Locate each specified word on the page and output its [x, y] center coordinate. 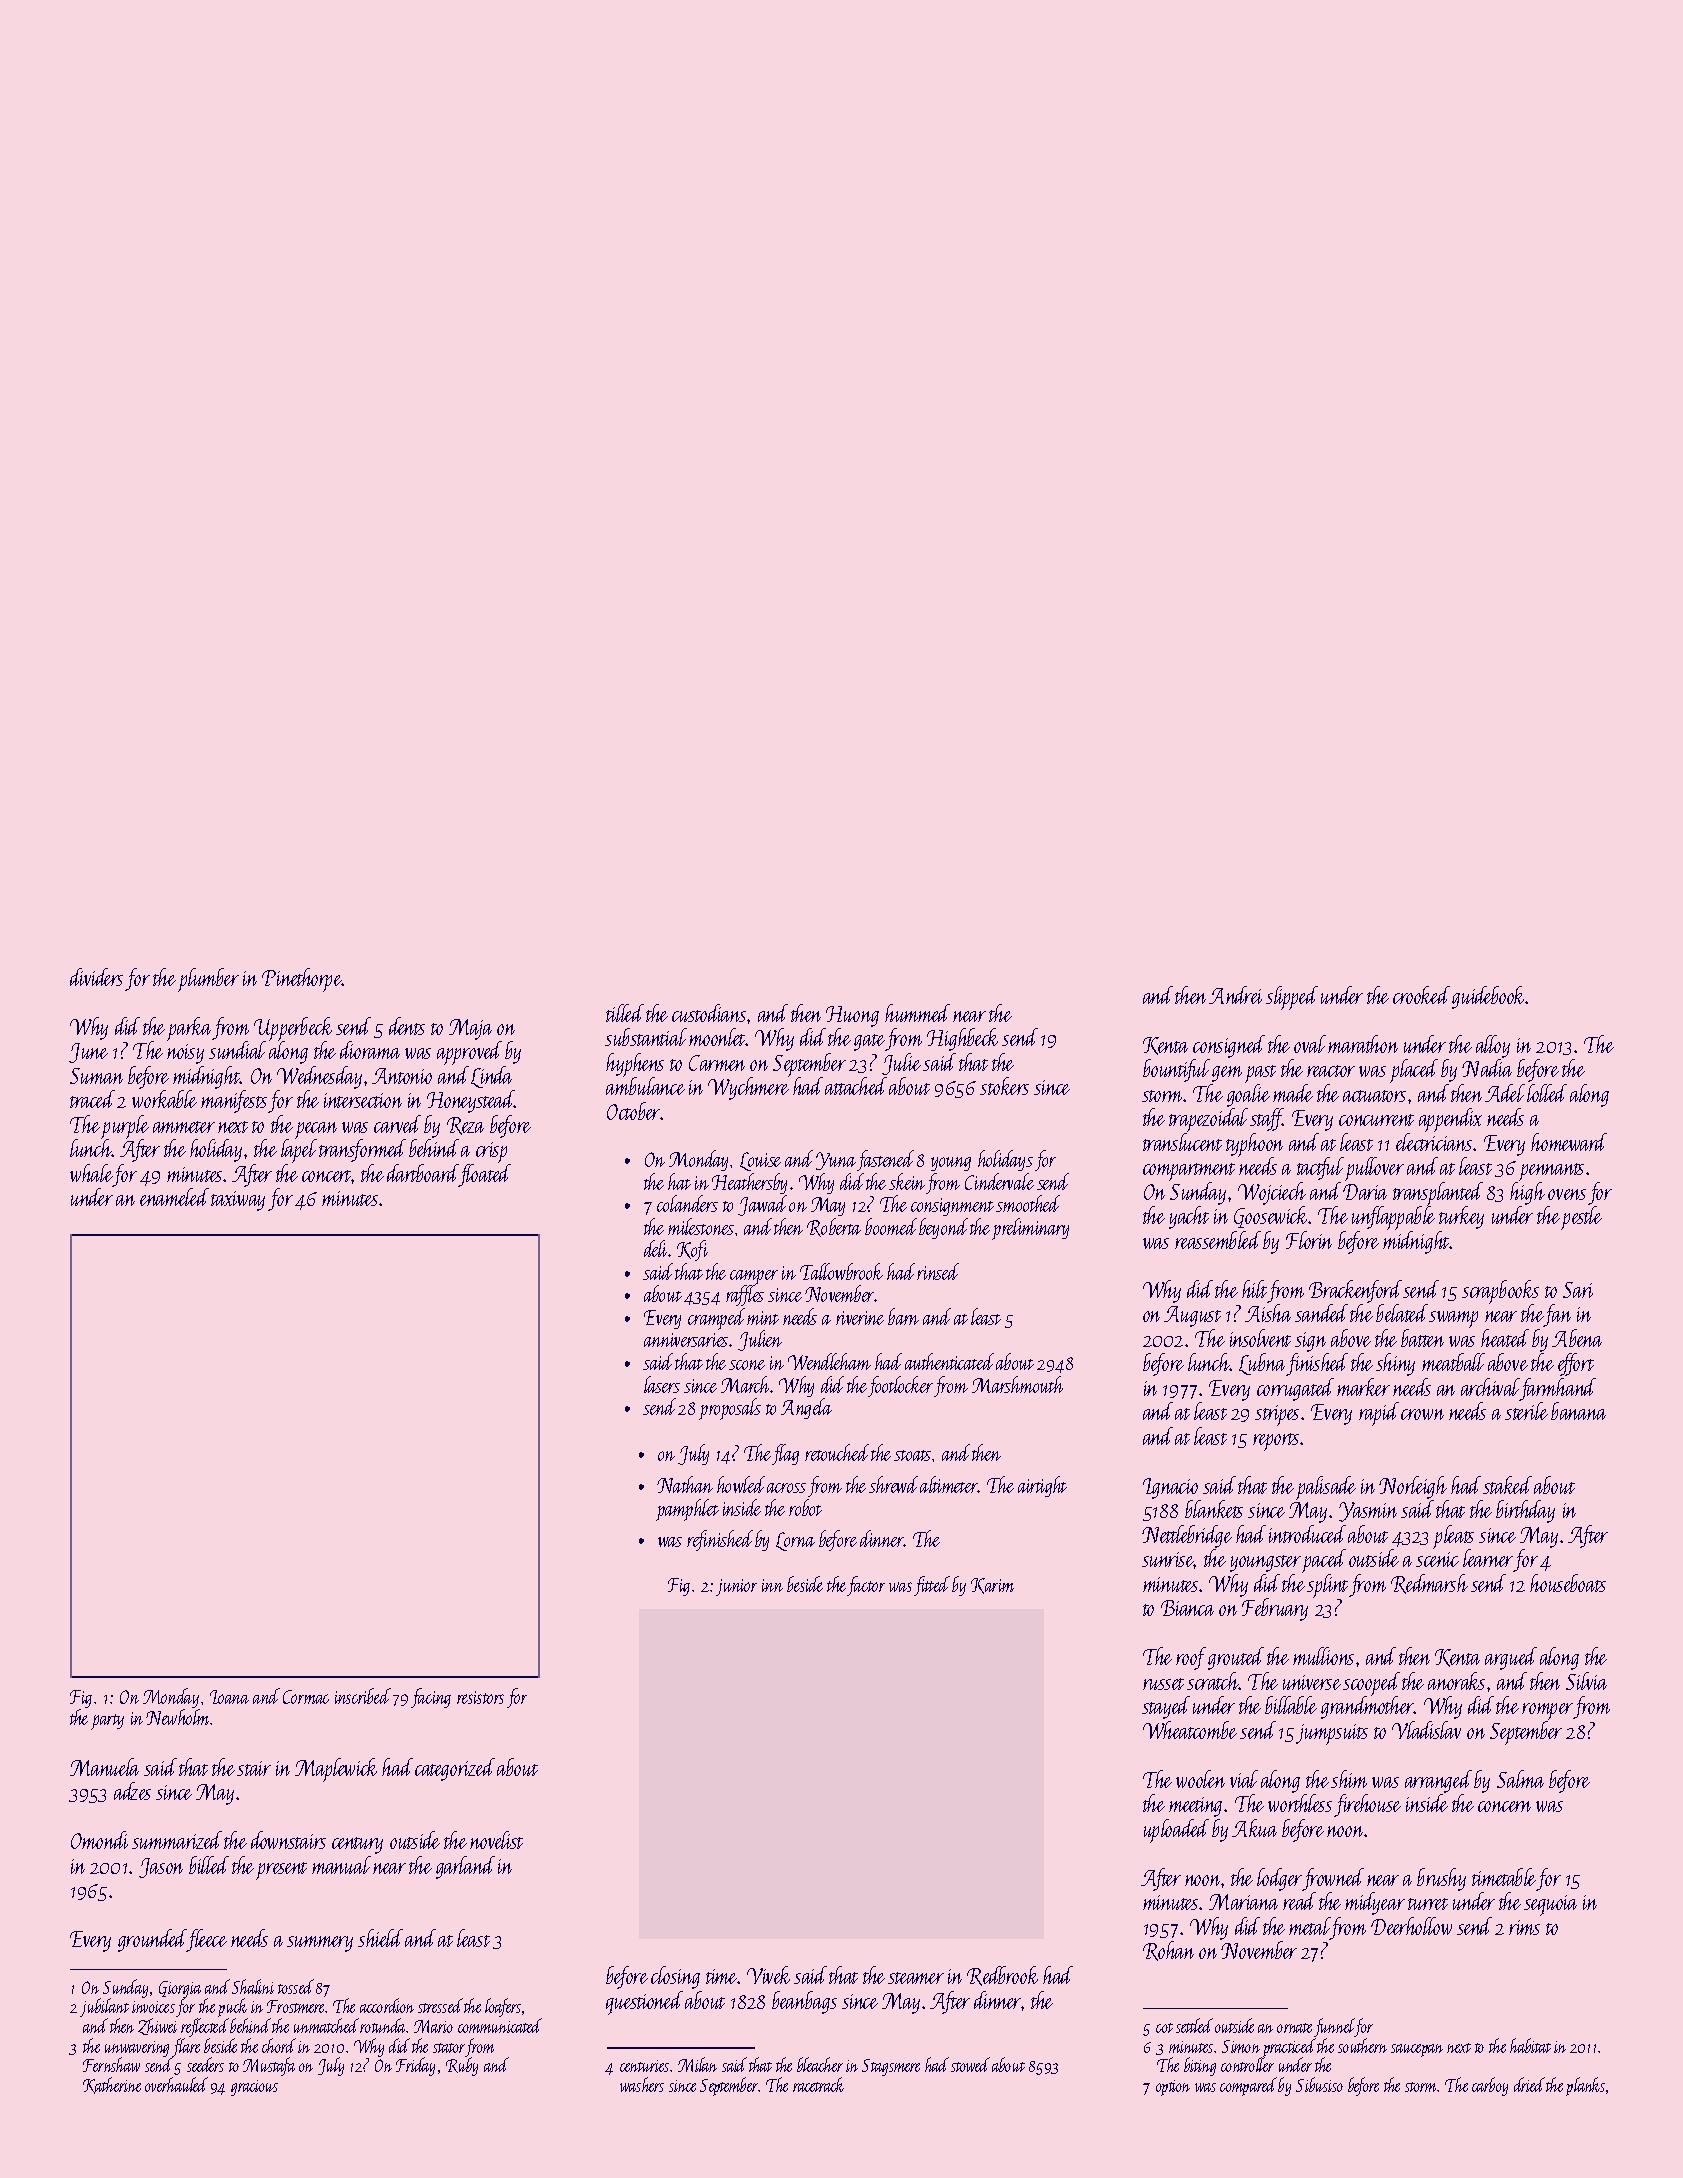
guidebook [1489, 997]
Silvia [1586, 1681]
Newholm [178, 1717]
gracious [254, 2088]
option [1173, 2088]
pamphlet [687, 1510]
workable [164, 1099]
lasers [662, 1384]
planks [1585, 2086]
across [786, 1488]
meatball [1453, 1362]
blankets [1214, 1509]
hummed [917, 1013]
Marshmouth [1017, 1384]
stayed [1166, 1707]
